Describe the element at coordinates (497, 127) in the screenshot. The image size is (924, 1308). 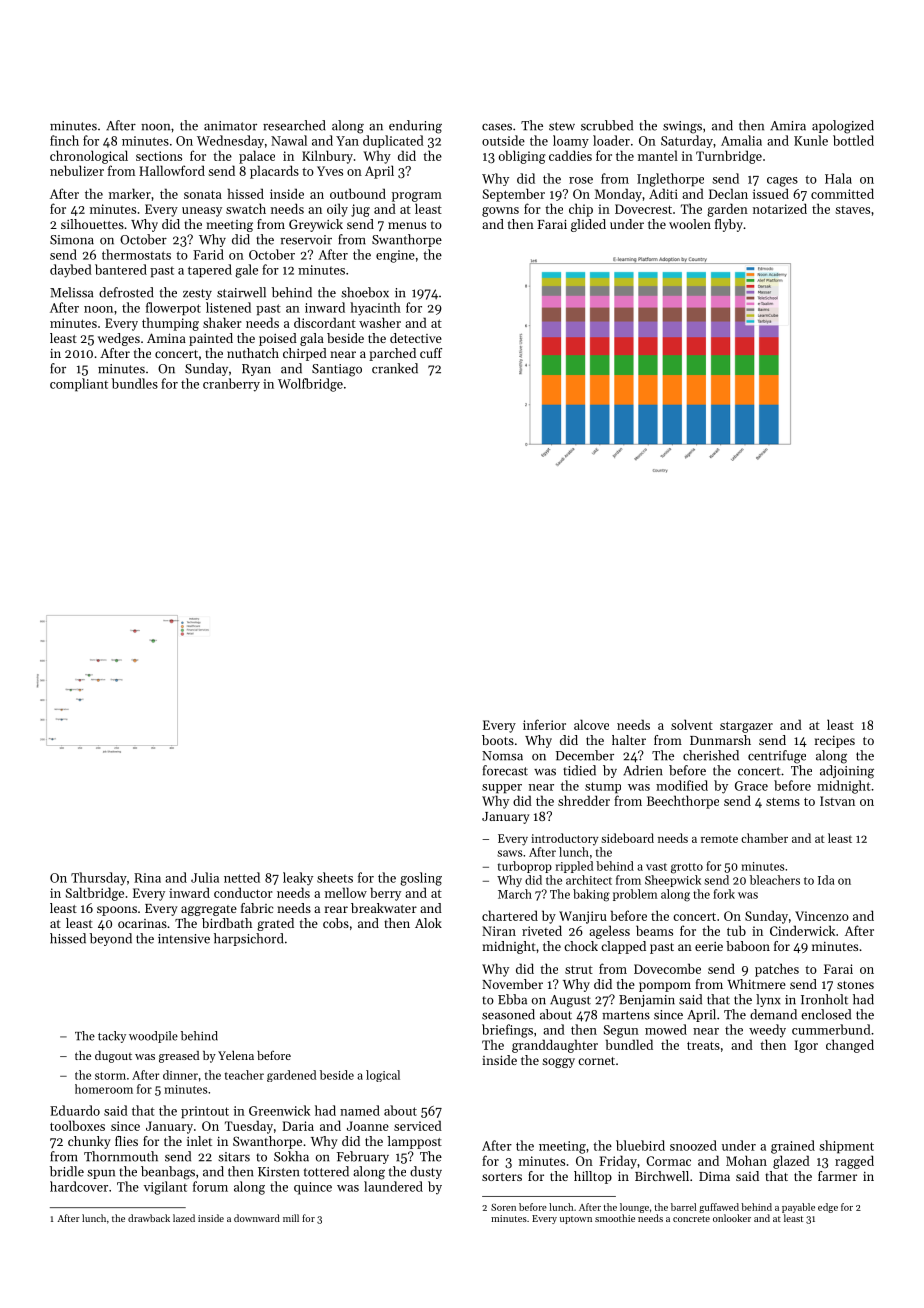
I see `cases` at that location.
